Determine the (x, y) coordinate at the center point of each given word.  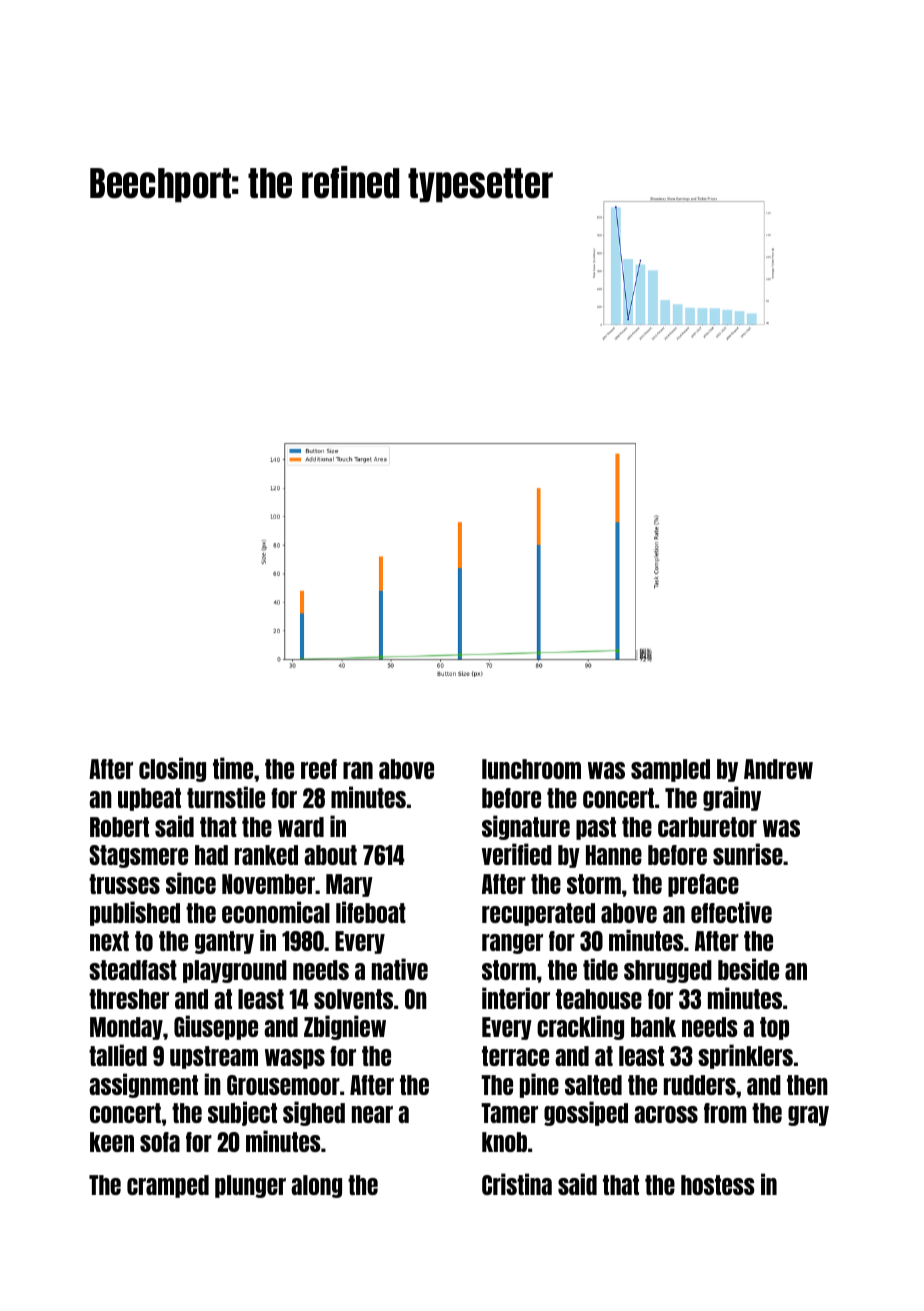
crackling (580, 1027)
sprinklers (745, 1056)
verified (517, 854)
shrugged (668, 971)
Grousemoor (283, 1085)
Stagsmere (138, 856)
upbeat (149, 799)
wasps (295, 1059)
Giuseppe (216, 1027)
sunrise (748, 854)
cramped (168, 1186)
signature (526, 827)
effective (731, 912)
